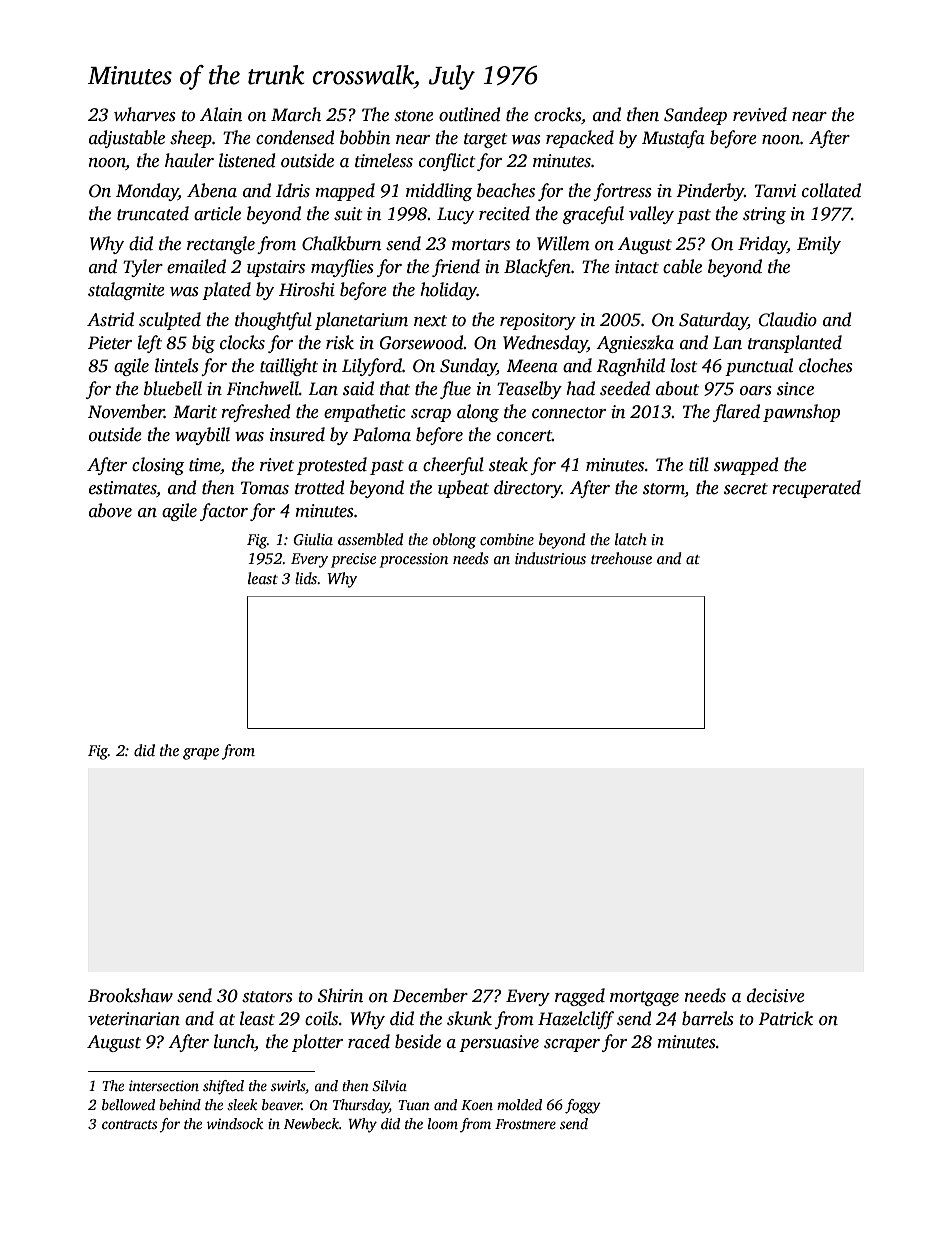 Image resolution: width=952 pixels, height=1233 pixels. Describe the element at coordinates (110, 510) in the screenshot. I see `above` at that location.
